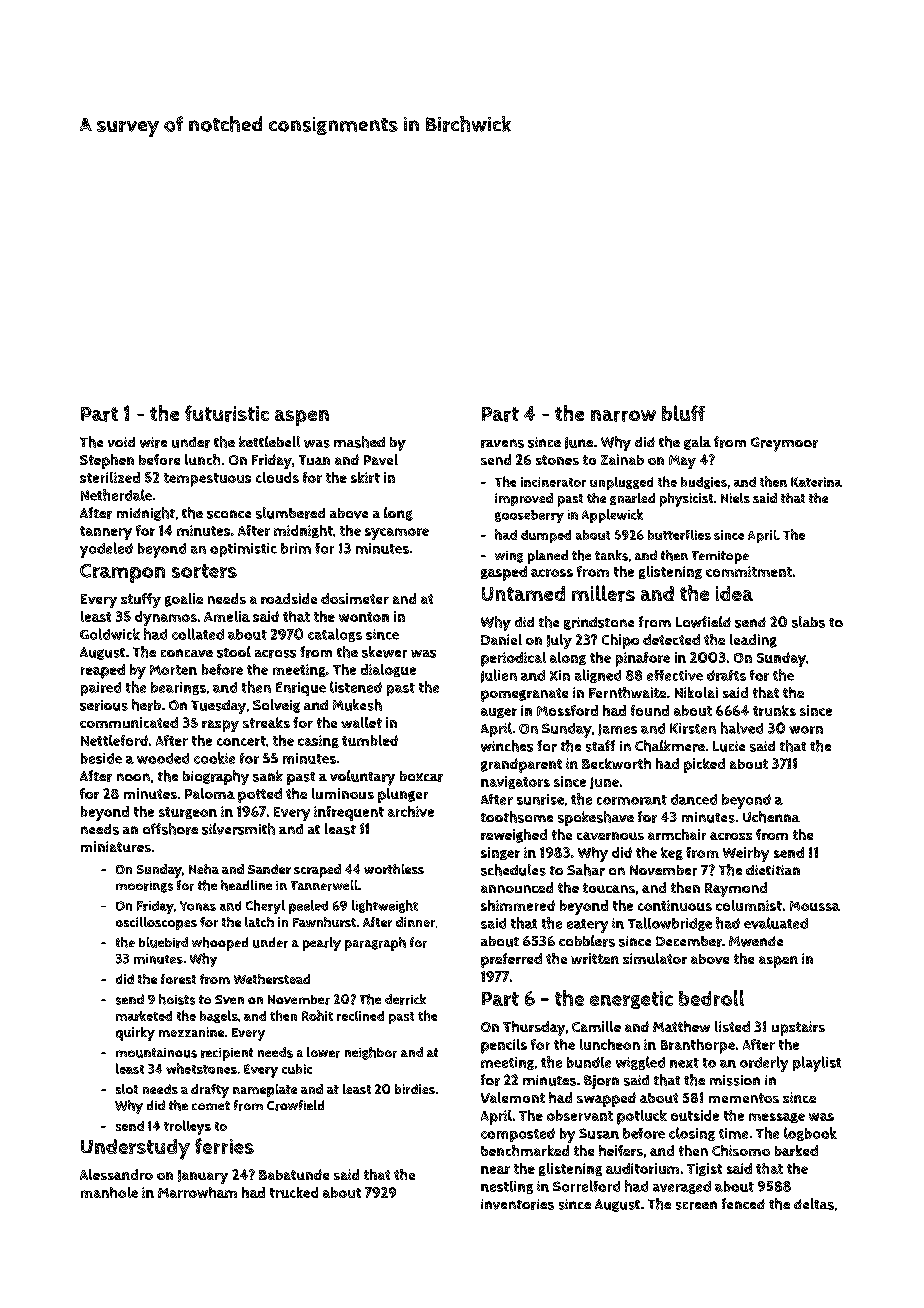 This screenshot has height=1308, width=924. What do you see at coordinates (784, 444) in the screenshot?
I see `Greymoor` at bounding box center [784, 444].
